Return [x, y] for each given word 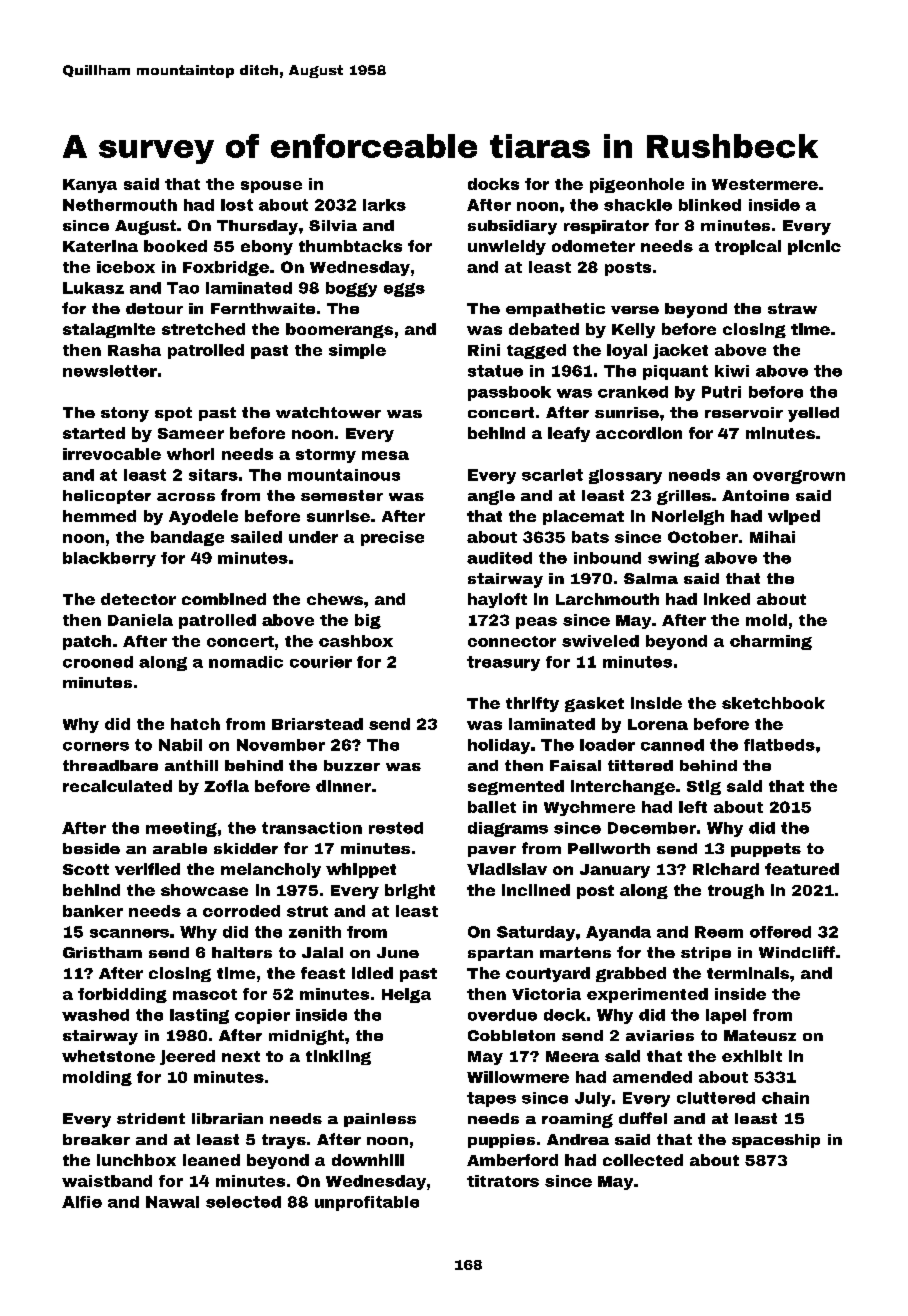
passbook [509, 393]
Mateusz [760, 1035]
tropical [748, 247]
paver [492, 851]
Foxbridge [226, 268]
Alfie [82, 1202]
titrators [503, 1181]
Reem [719, 932]
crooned [98, 662]
